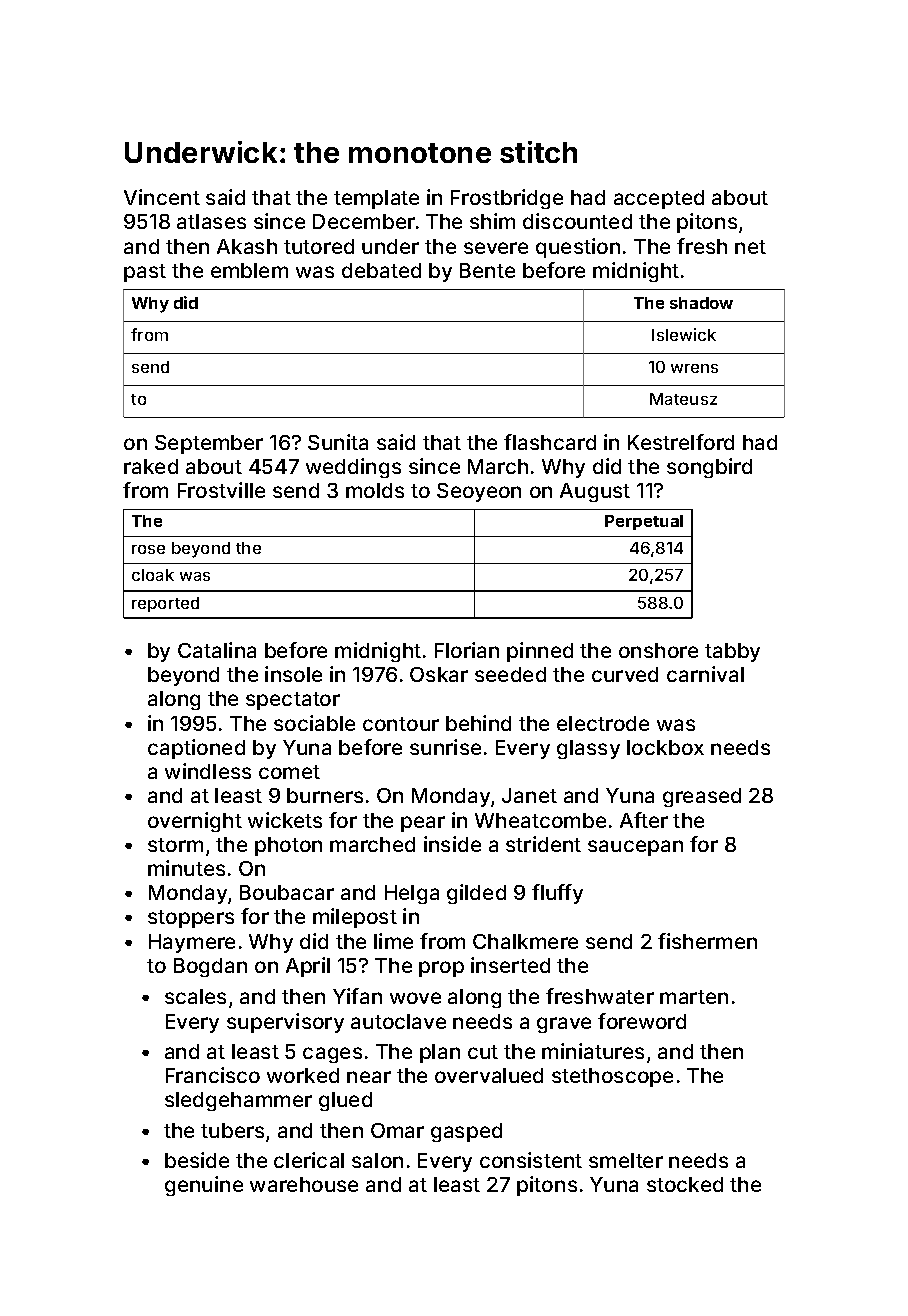 Image resolution: width=908 pixels, height=1316 pixels. I want to click on lockbox, so click(665, 747).
